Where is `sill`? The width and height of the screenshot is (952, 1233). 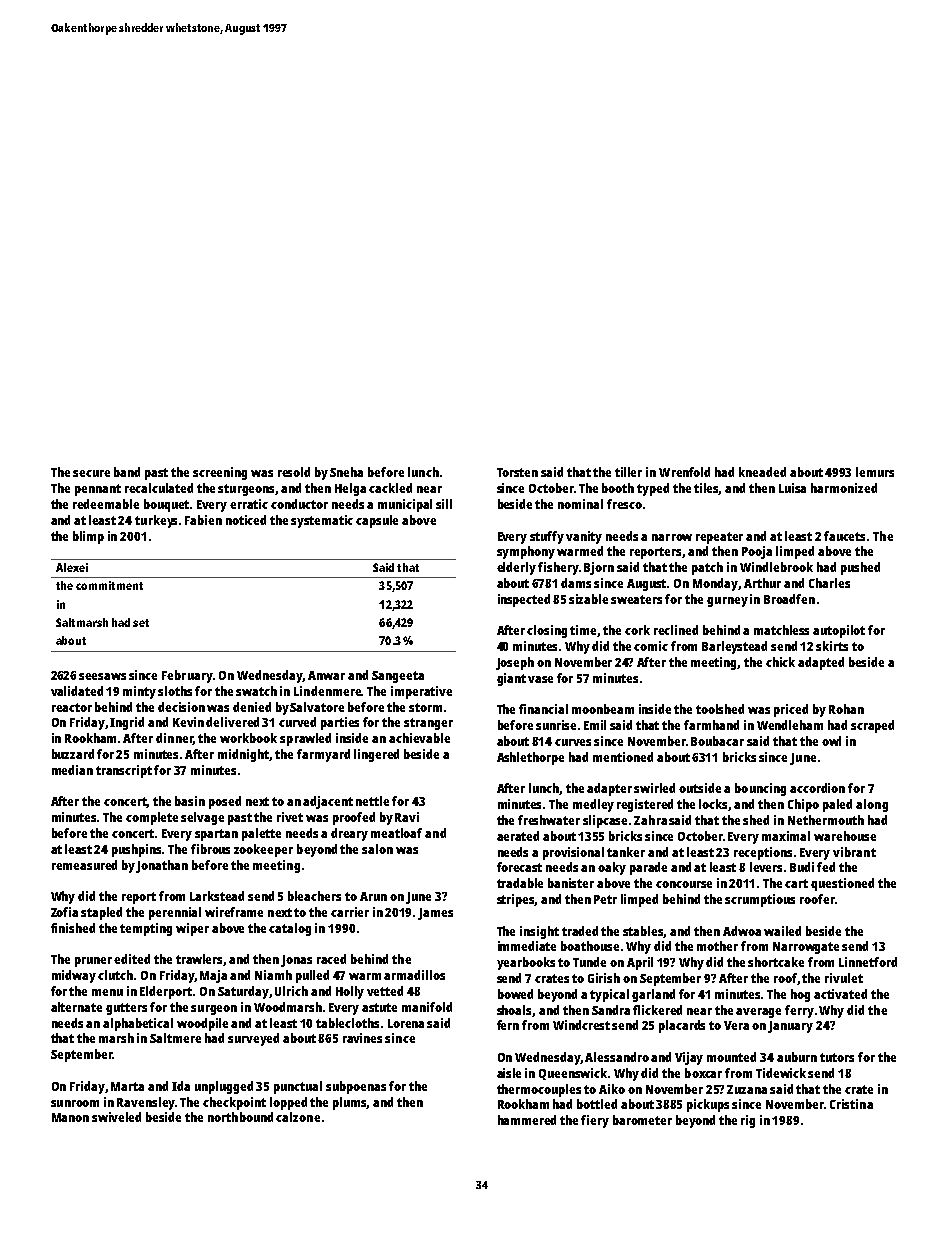 sill is located at coordinates (444, 504).
